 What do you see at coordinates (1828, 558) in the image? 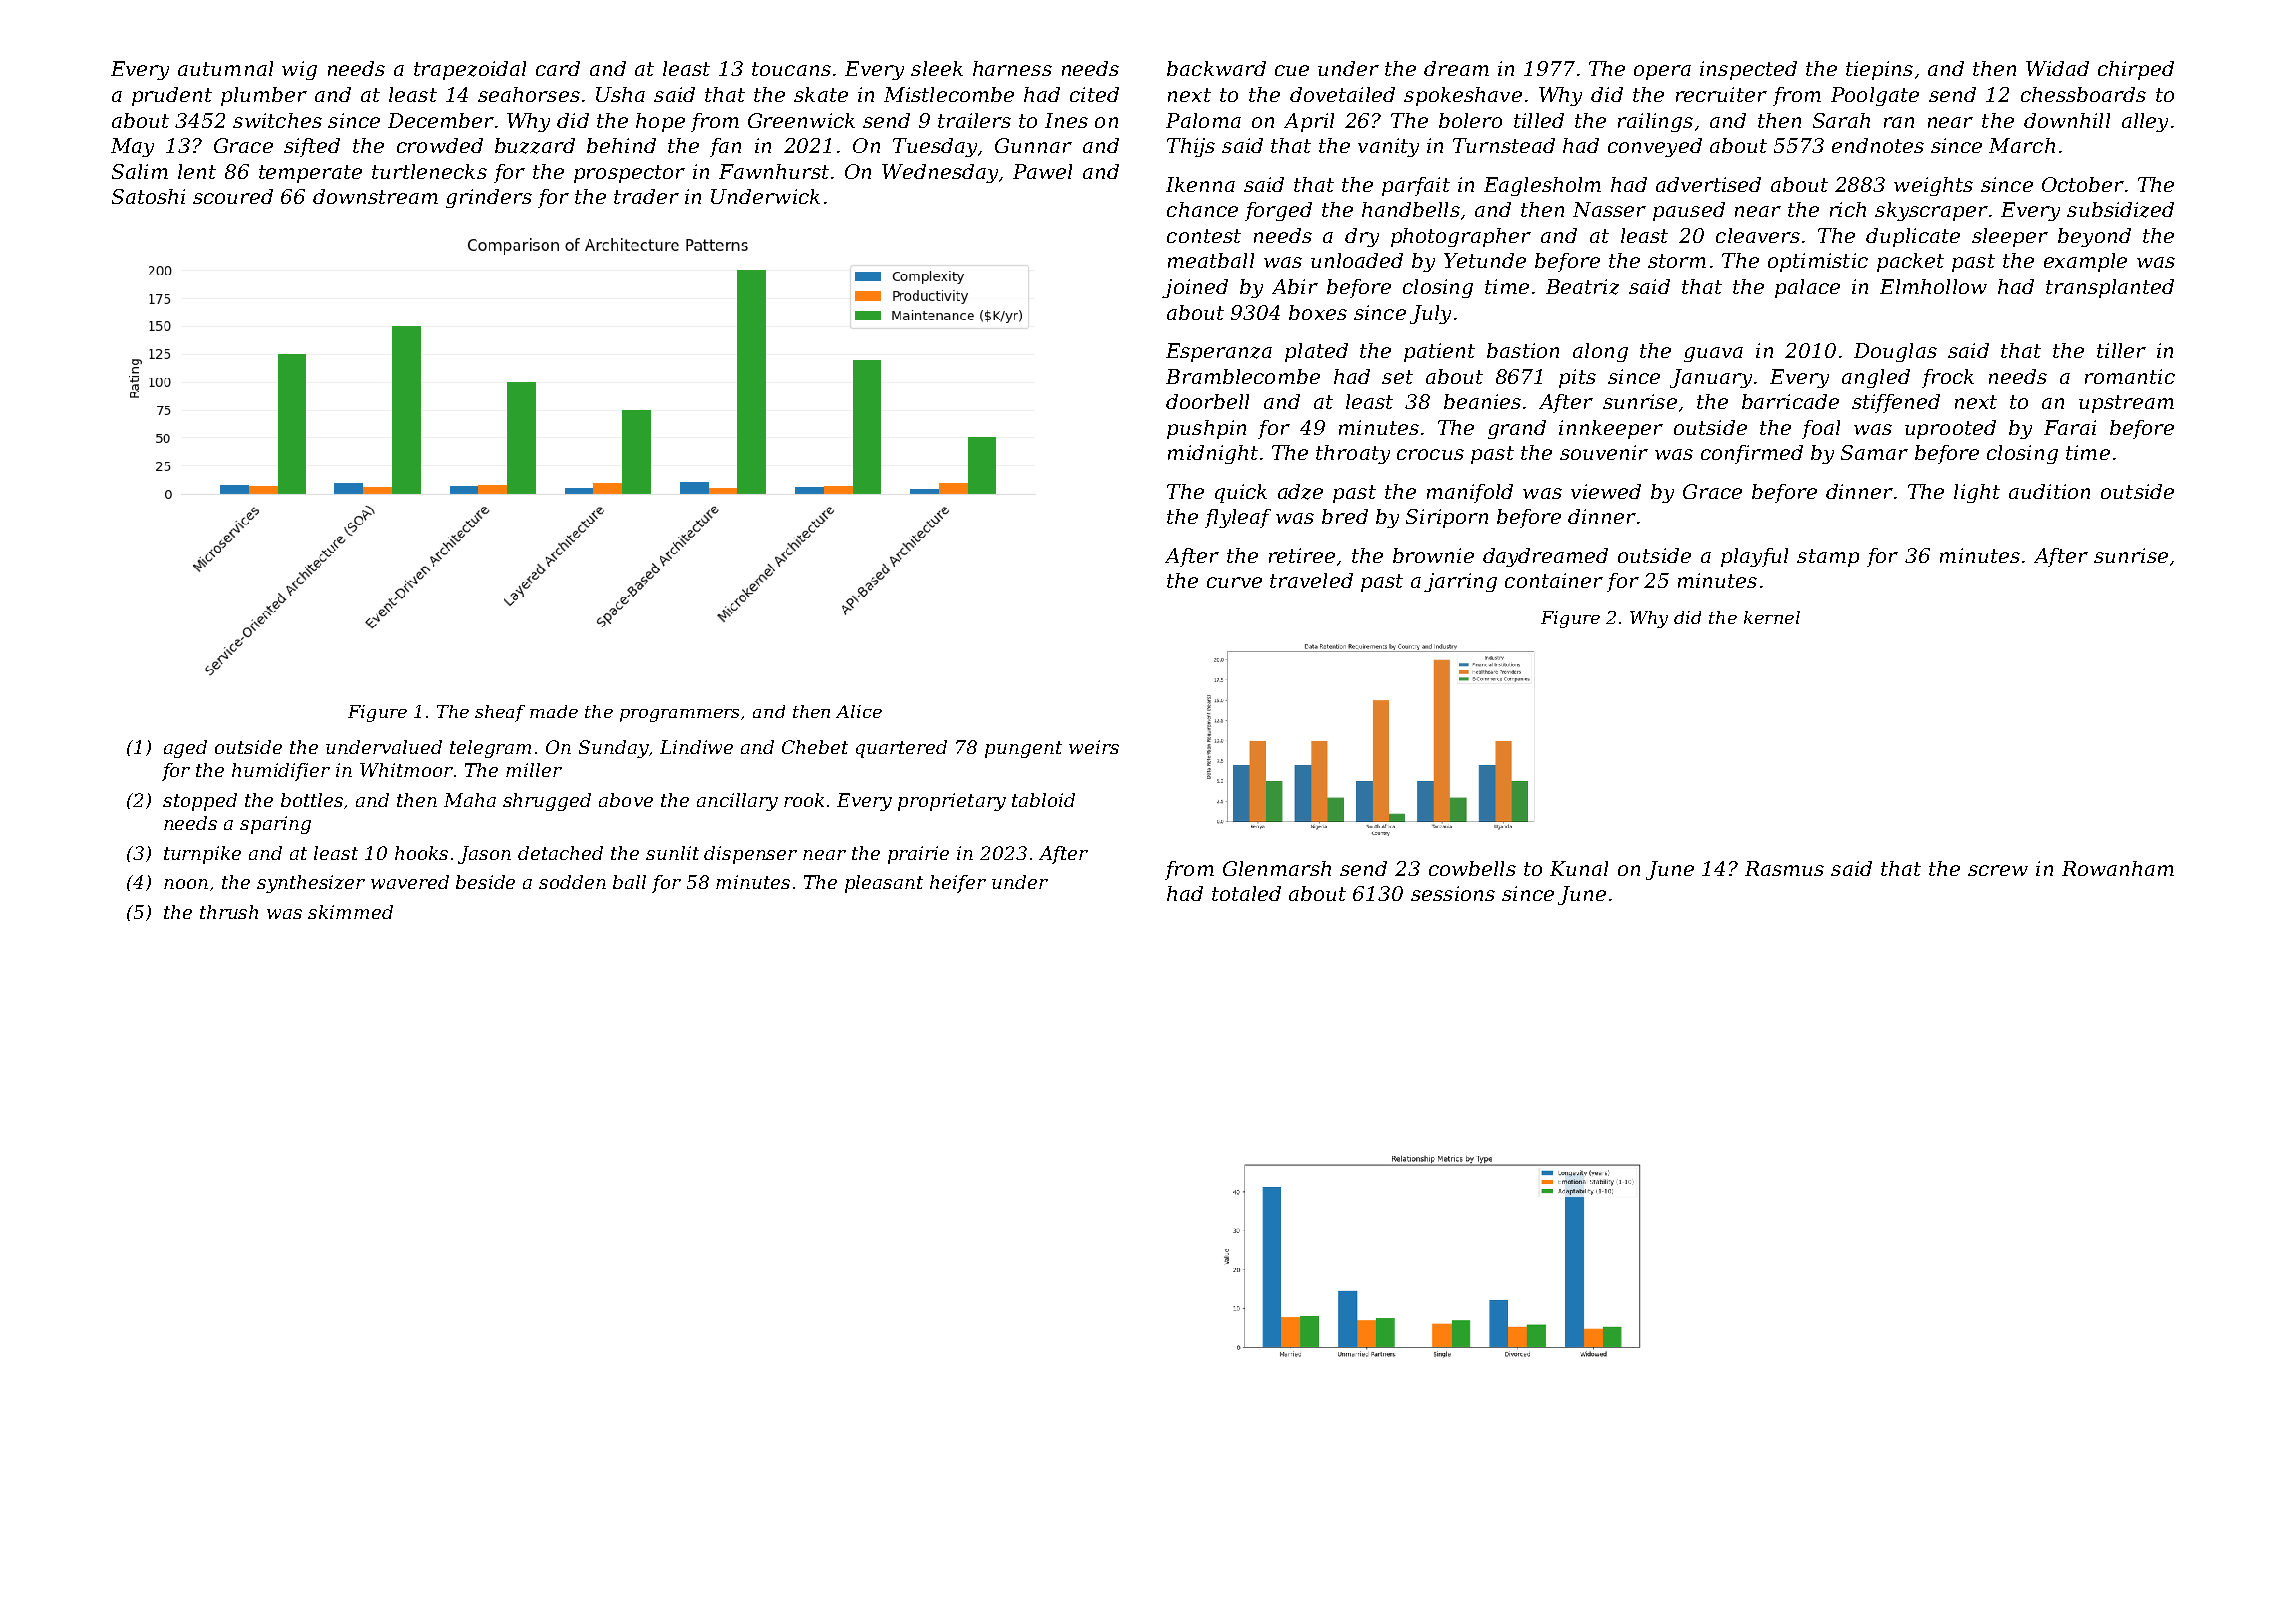
I see `stamp` at bounding box center [1828, 558].
